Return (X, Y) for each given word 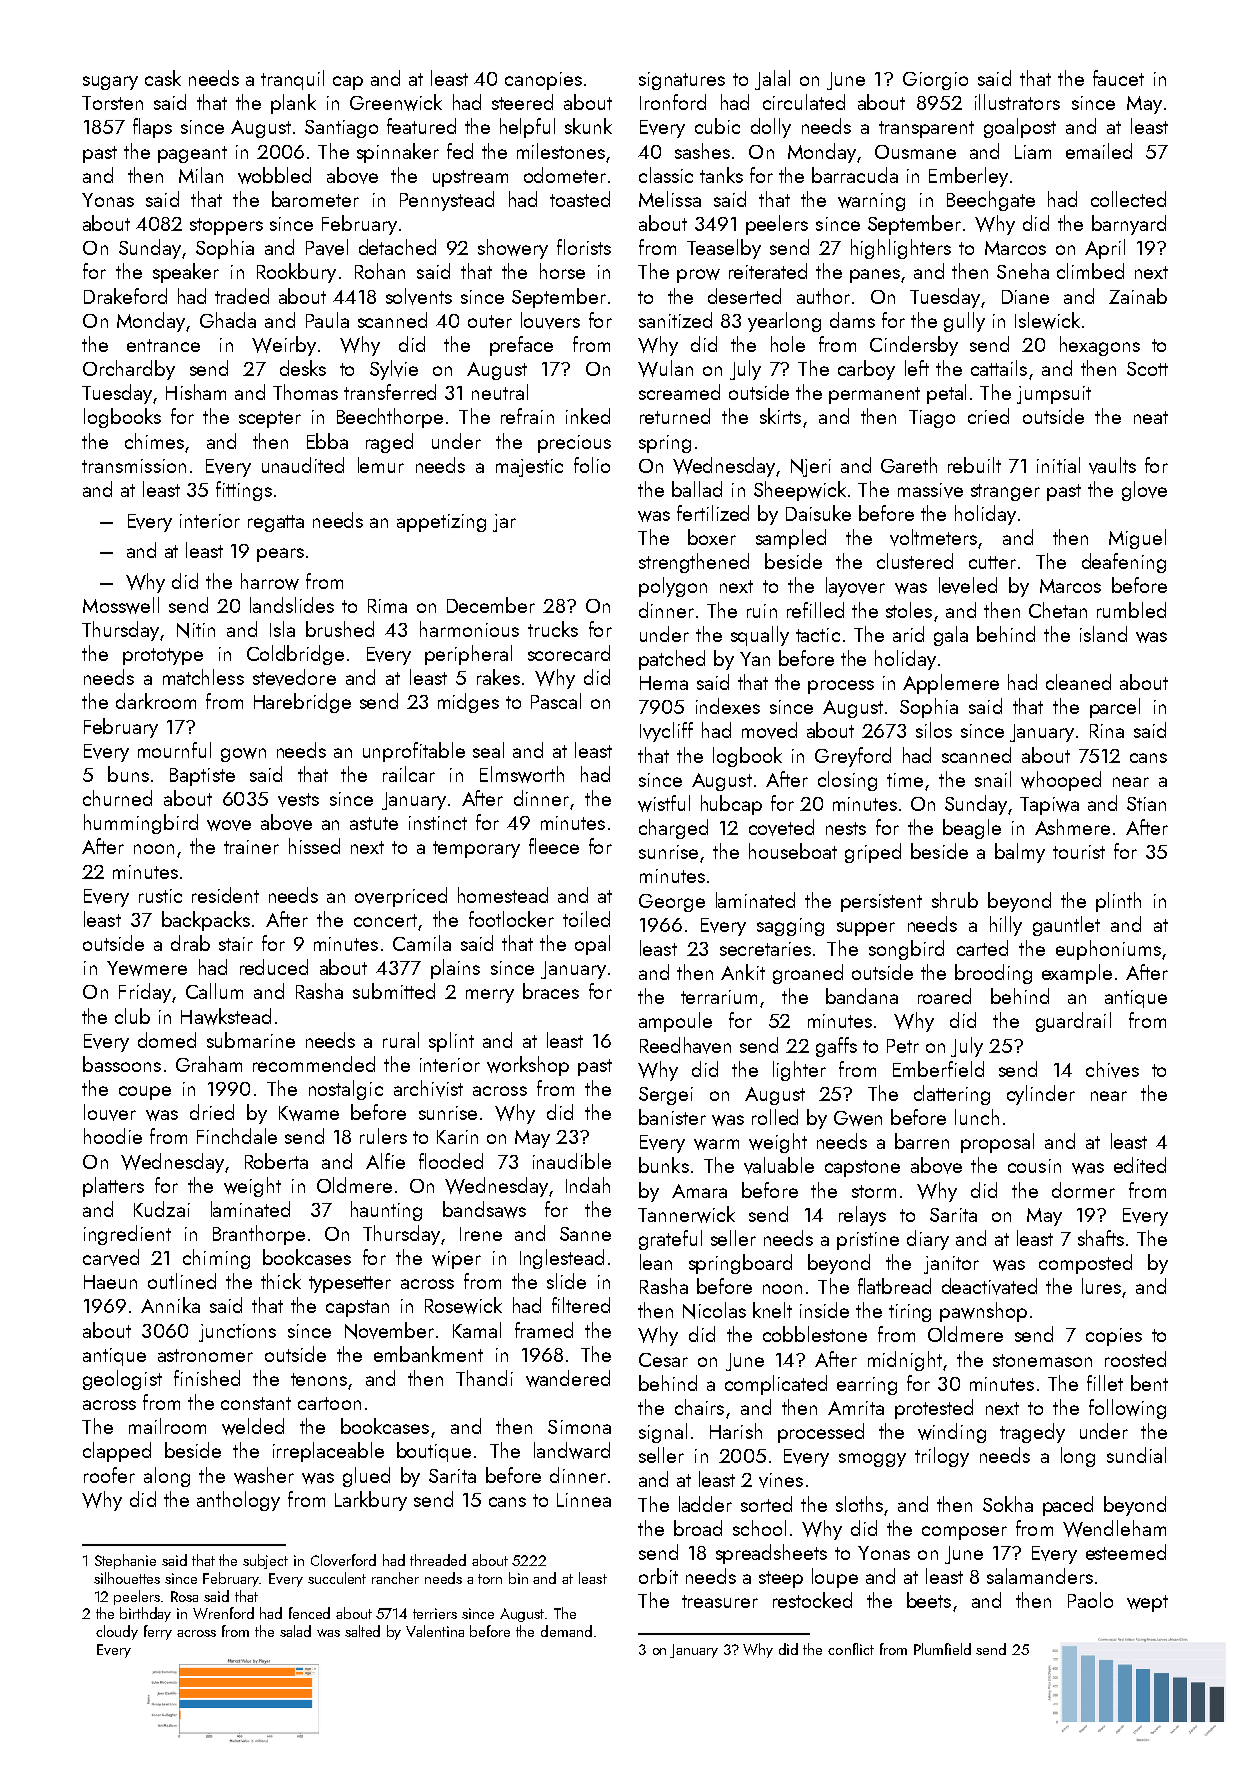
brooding (993, 974)
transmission (134, 466)
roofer (109, 1475)
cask (163, 78)
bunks (664, 1165)
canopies (543, 81)
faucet (1118, 78)
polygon (673, 587)
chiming (216, 1259)
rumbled (1131, 610)
